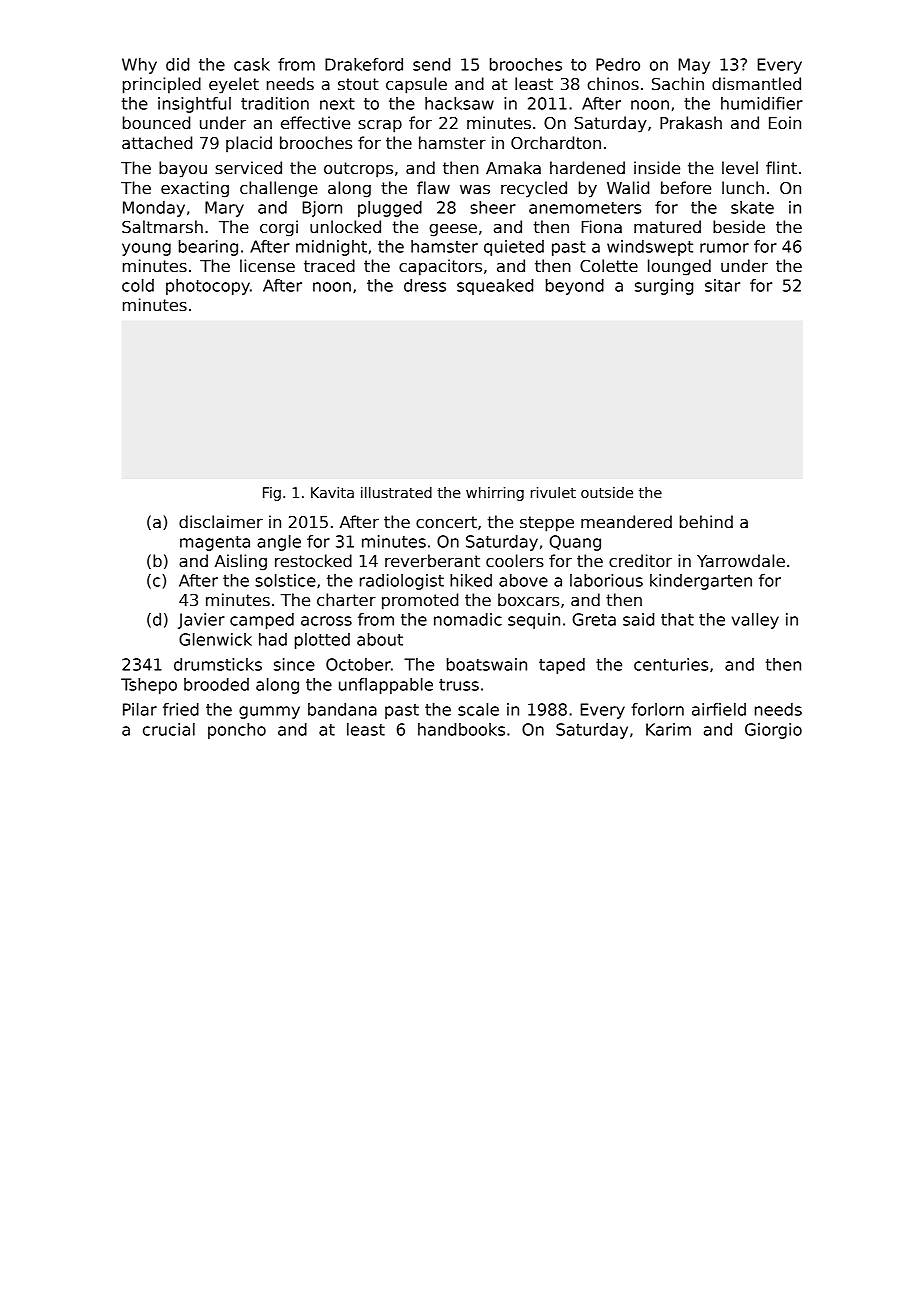 The image size is (924, 1308). I want to click on did, so click(177, 64).
